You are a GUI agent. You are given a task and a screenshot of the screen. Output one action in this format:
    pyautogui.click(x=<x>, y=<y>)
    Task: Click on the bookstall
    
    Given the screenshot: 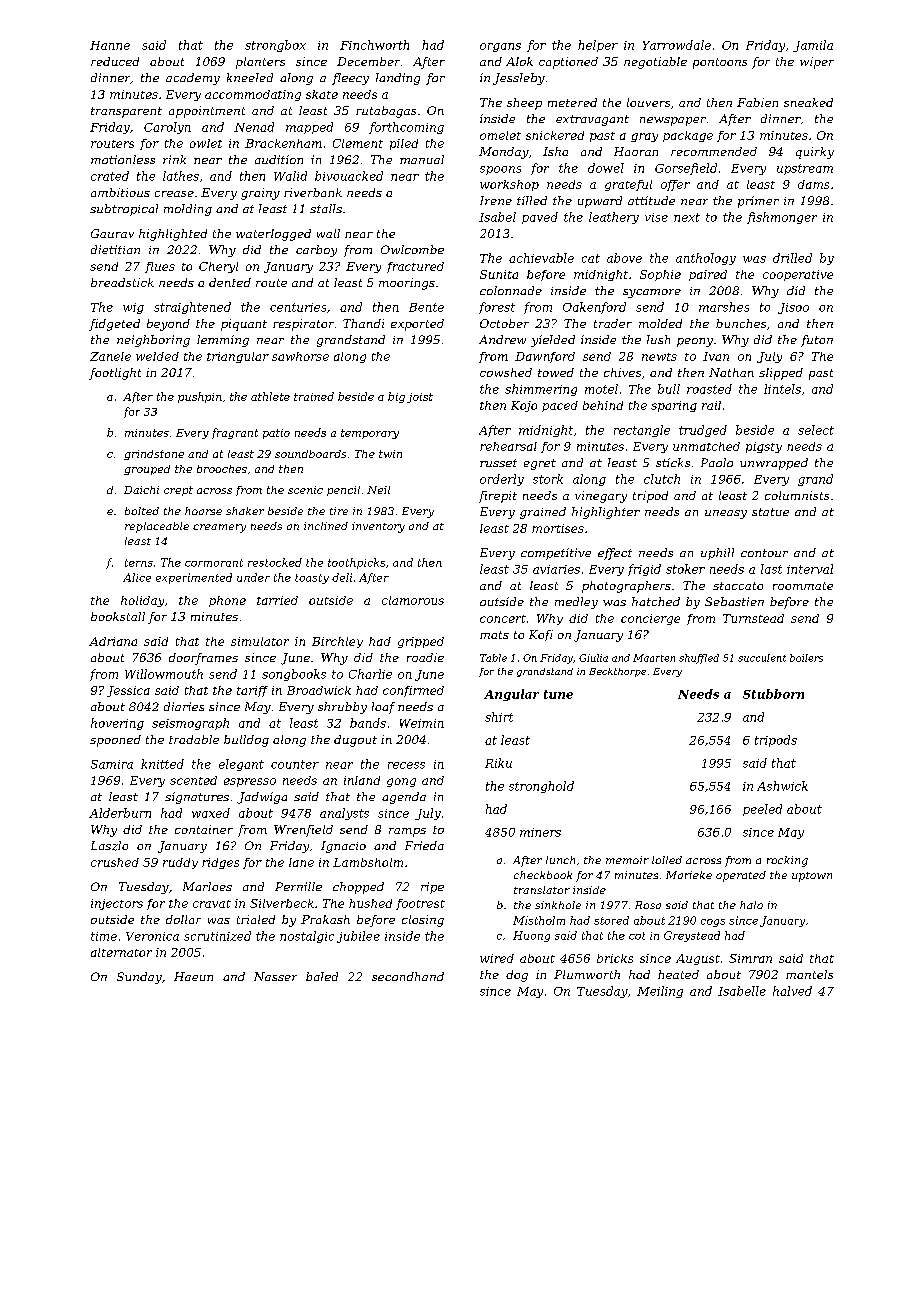 What is the action you would take?
    pyautogui.click(x=118, y=616)
